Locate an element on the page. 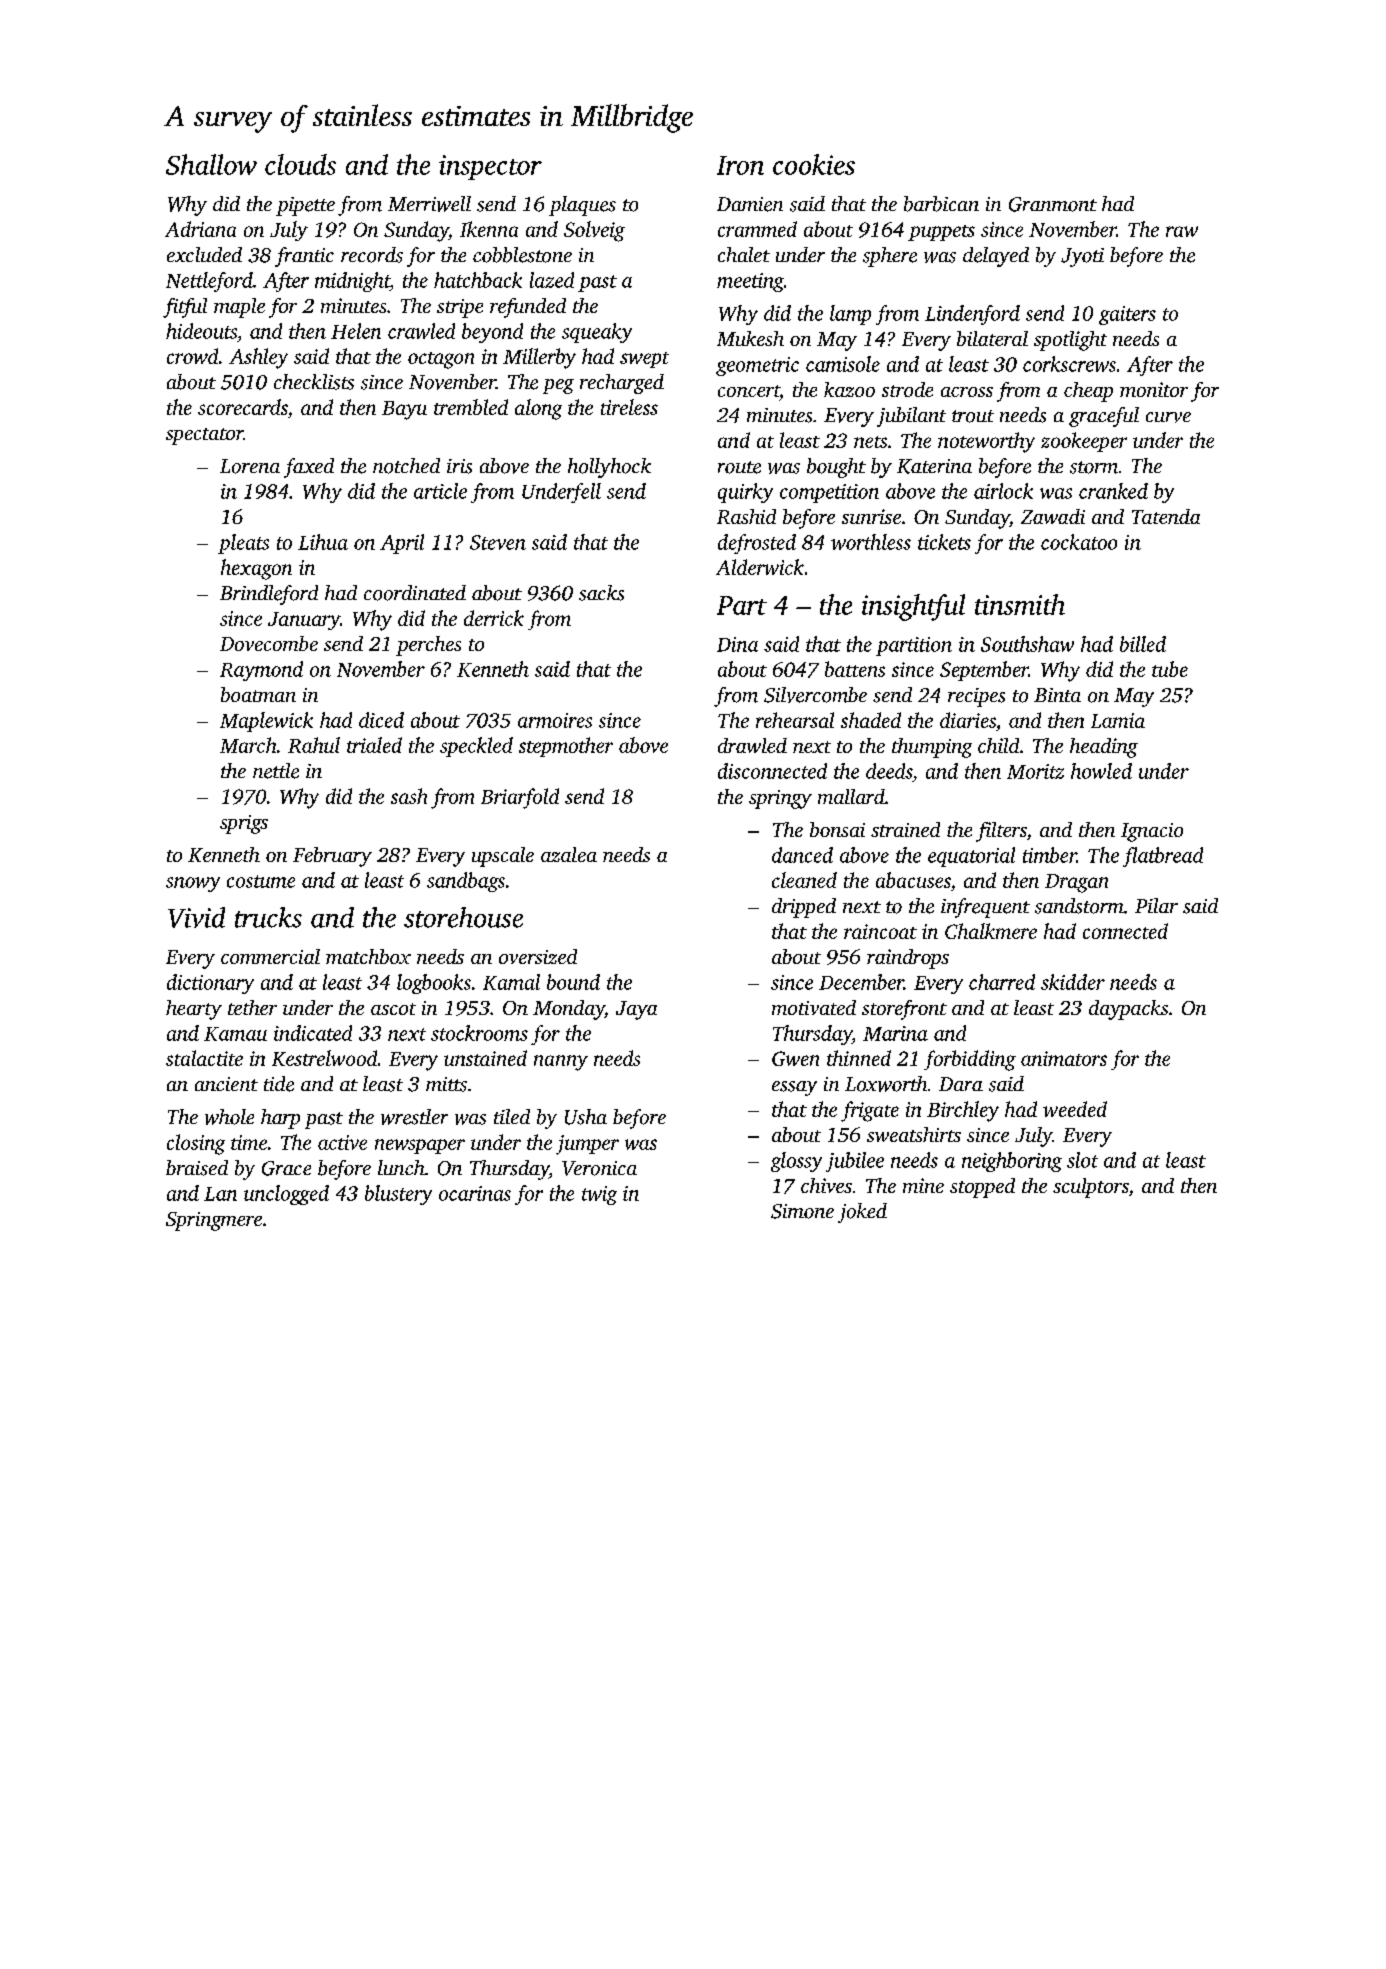  blustery is located at coordinates (398, 1195).
